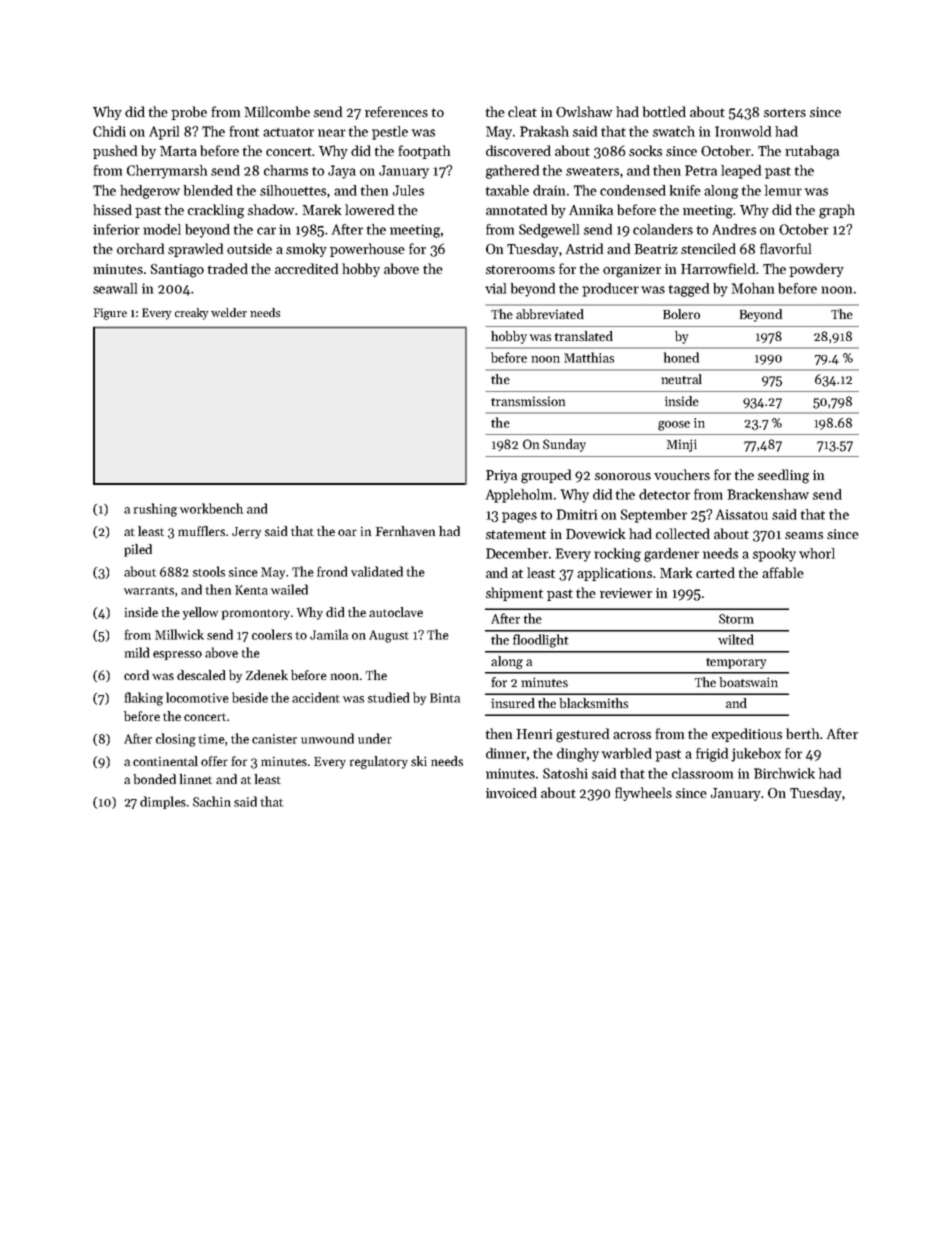 The image size is (952, 1233). What do you see at coordinates (816, 270) in the page?
I see `powdery` at bounding box center [816, 270].
